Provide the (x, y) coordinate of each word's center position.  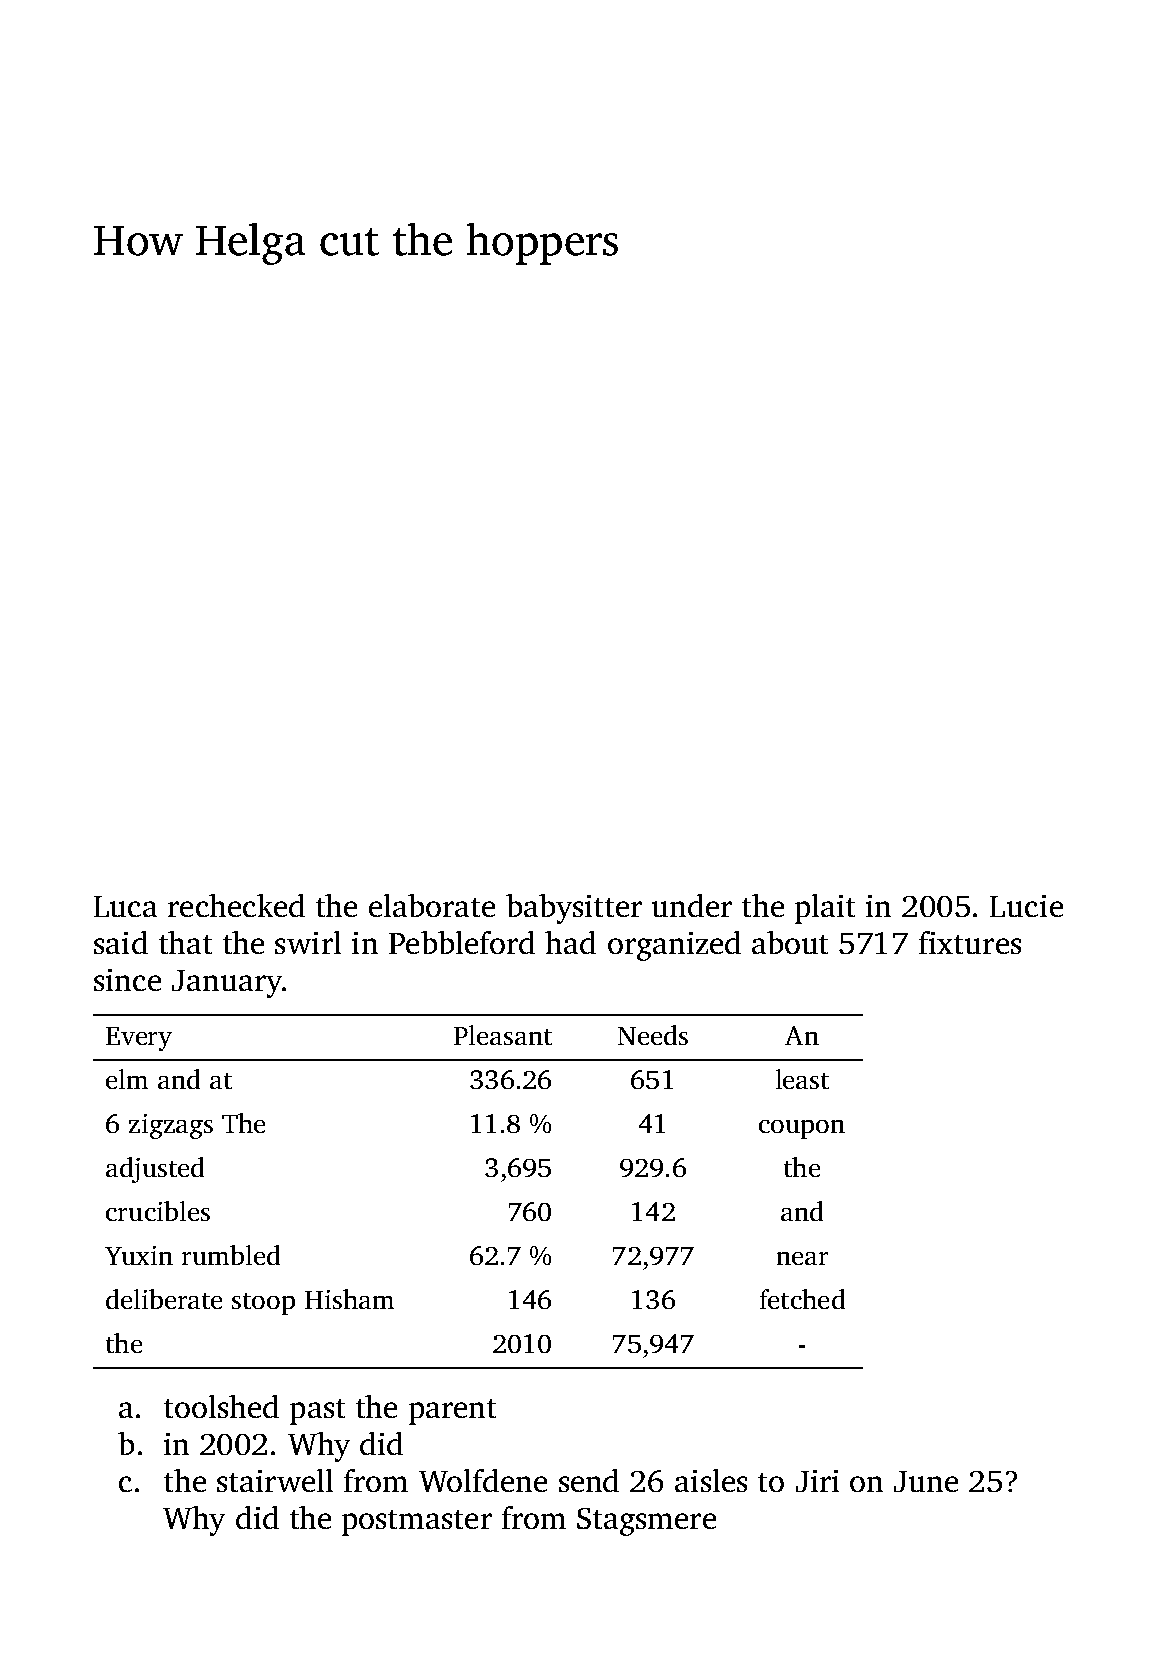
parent (452, 1412)
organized (674, 946)
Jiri (817, 1481)
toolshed (221, 1406)
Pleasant (503, 1035)
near (802, 1258)
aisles (711, 1480)
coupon (802, 1129)
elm (127, 1079)
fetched (802, 1299)
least (802, 1079)
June (926, 1481)
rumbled (231, 1255)
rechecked (236, 905)
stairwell (275, 1480)
